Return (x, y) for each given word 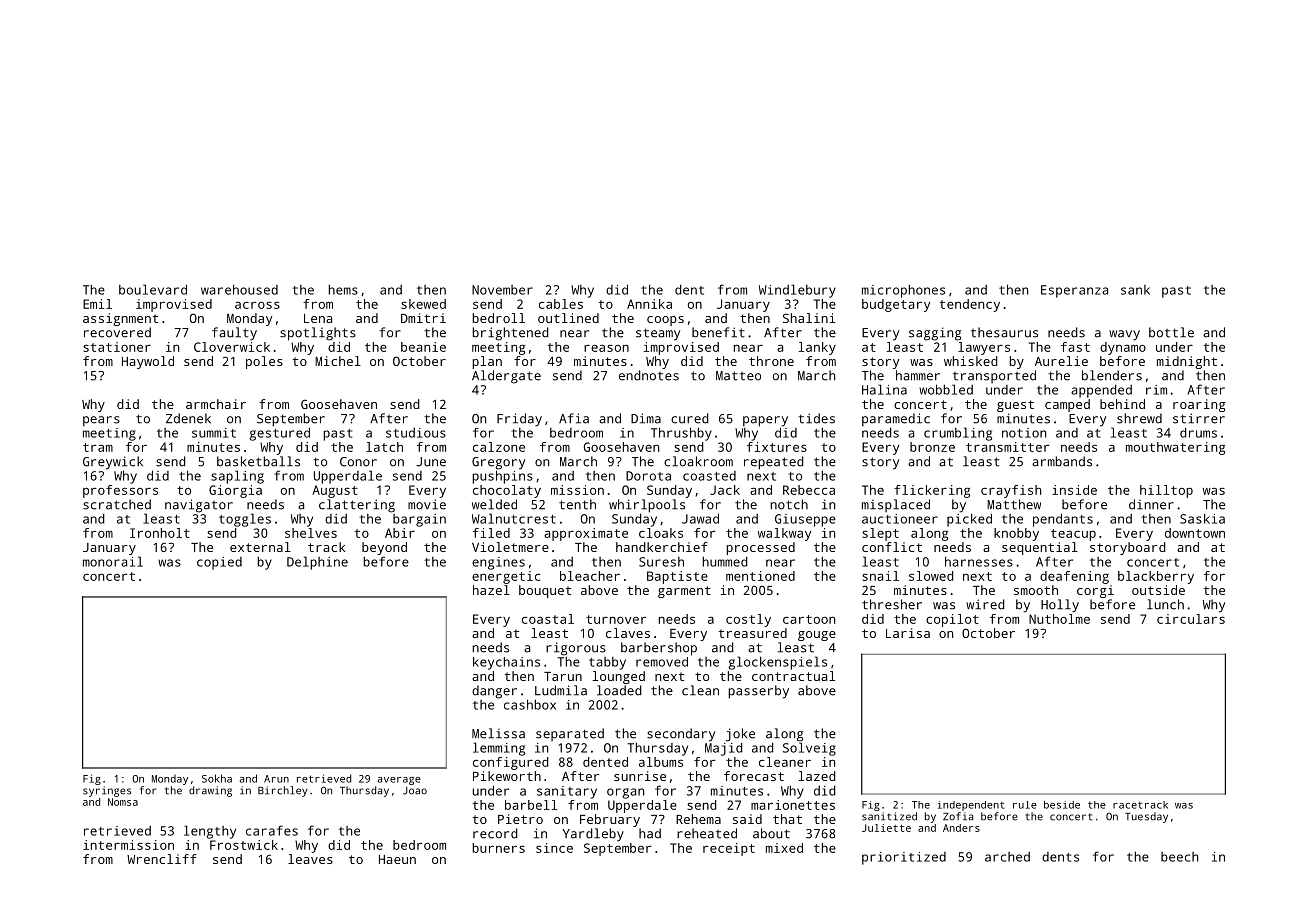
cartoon (809, 619)
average (399, 781)
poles (264, 362)
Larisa (908, 633)
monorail (113, 561)
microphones (903, 291)
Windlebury (797, 291)
